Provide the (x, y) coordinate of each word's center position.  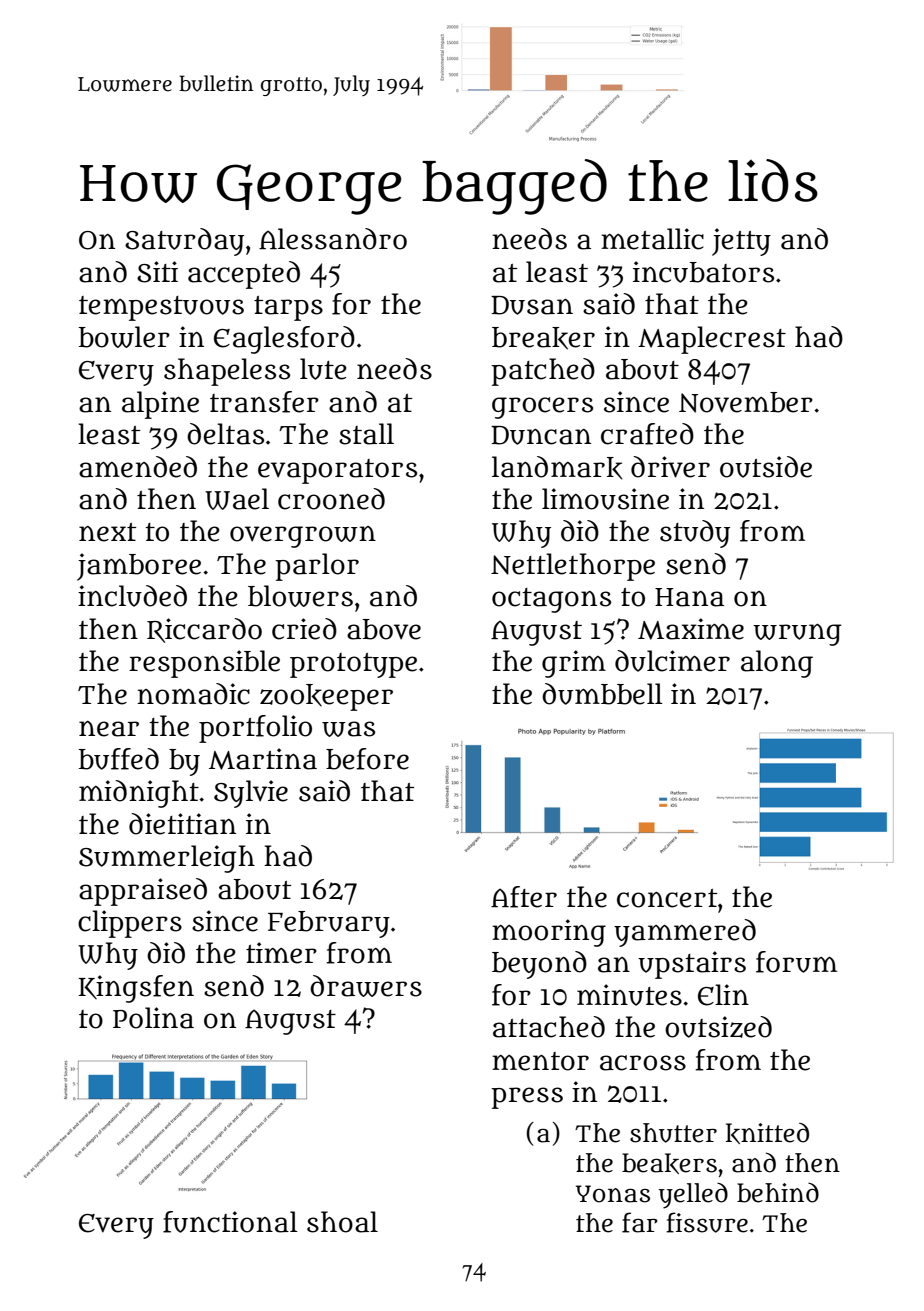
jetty (741, 242)
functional (230, 1222)
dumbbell (602, 694)
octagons (551, 600)
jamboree (139, 567)
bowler (124, 337)
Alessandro (333, 239)
